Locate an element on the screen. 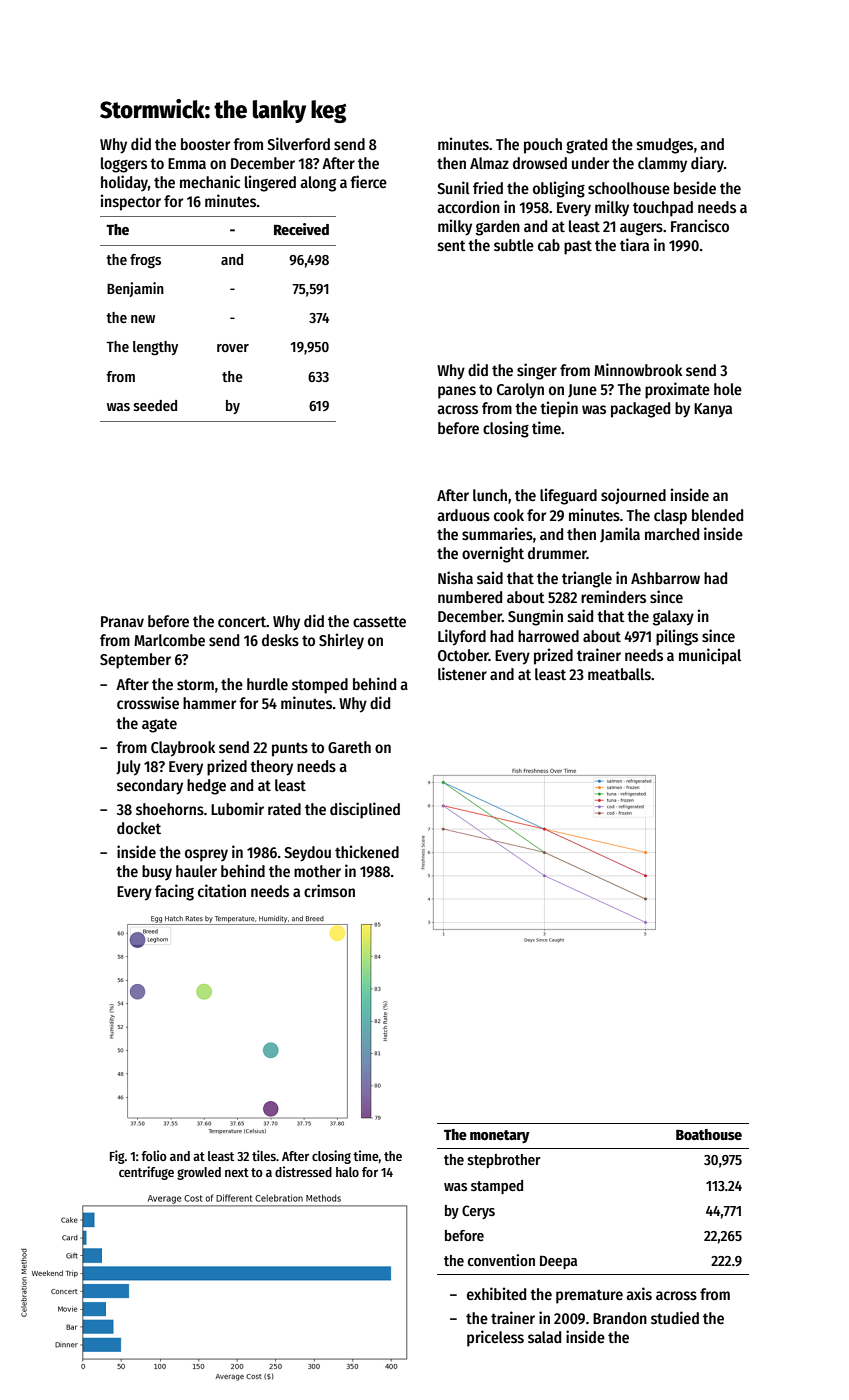 This screenshot has width=849, height=1400. citation is located at coordinates (222, 890).
